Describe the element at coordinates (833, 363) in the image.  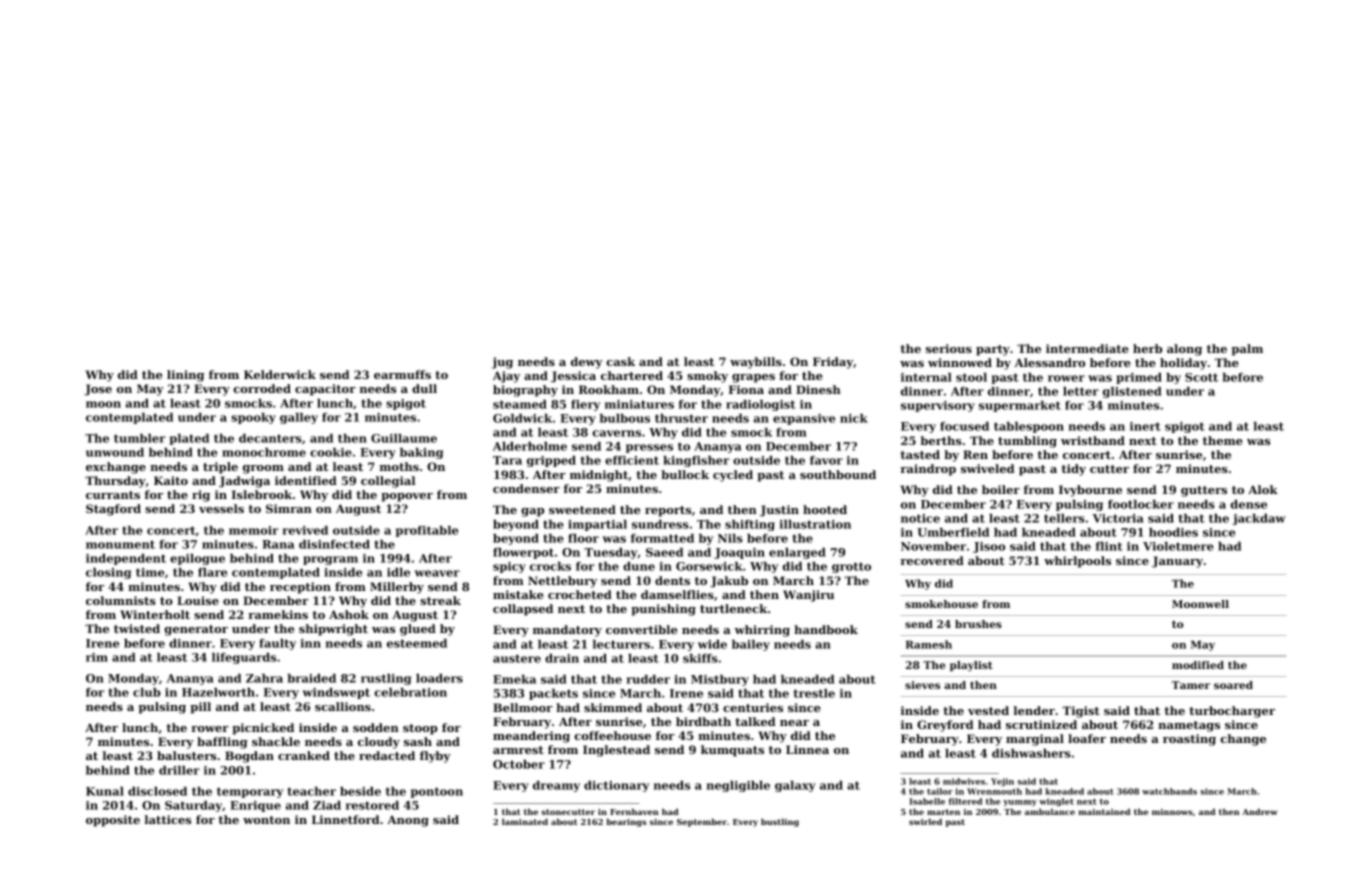
I see `Friday` at that location.
